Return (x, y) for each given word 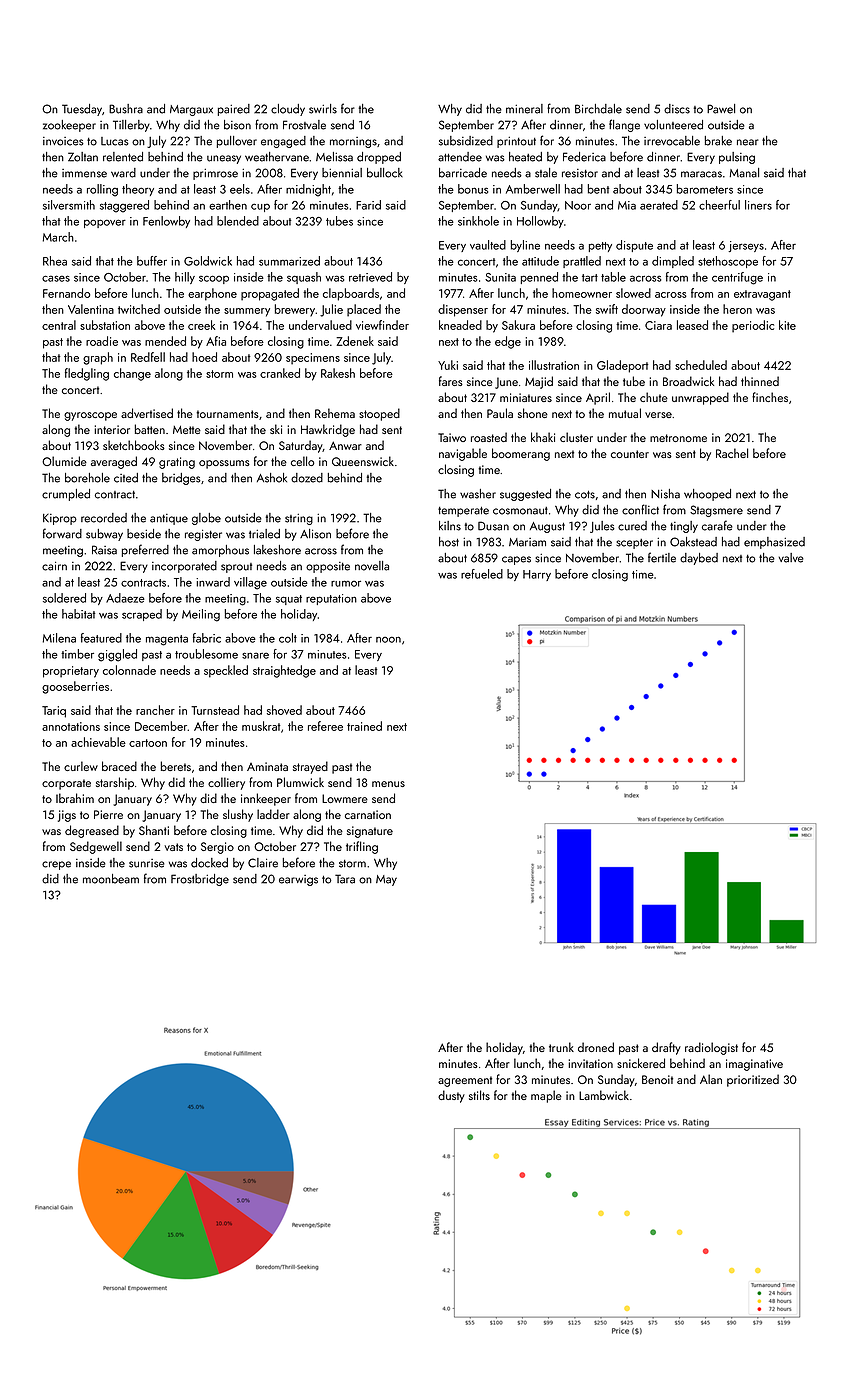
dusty (451, 1096)
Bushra (126, 109)
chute (654, 397)
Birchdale (598, 109)
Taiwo (452, 437)
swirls (323, 109)
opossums (224, 464)
